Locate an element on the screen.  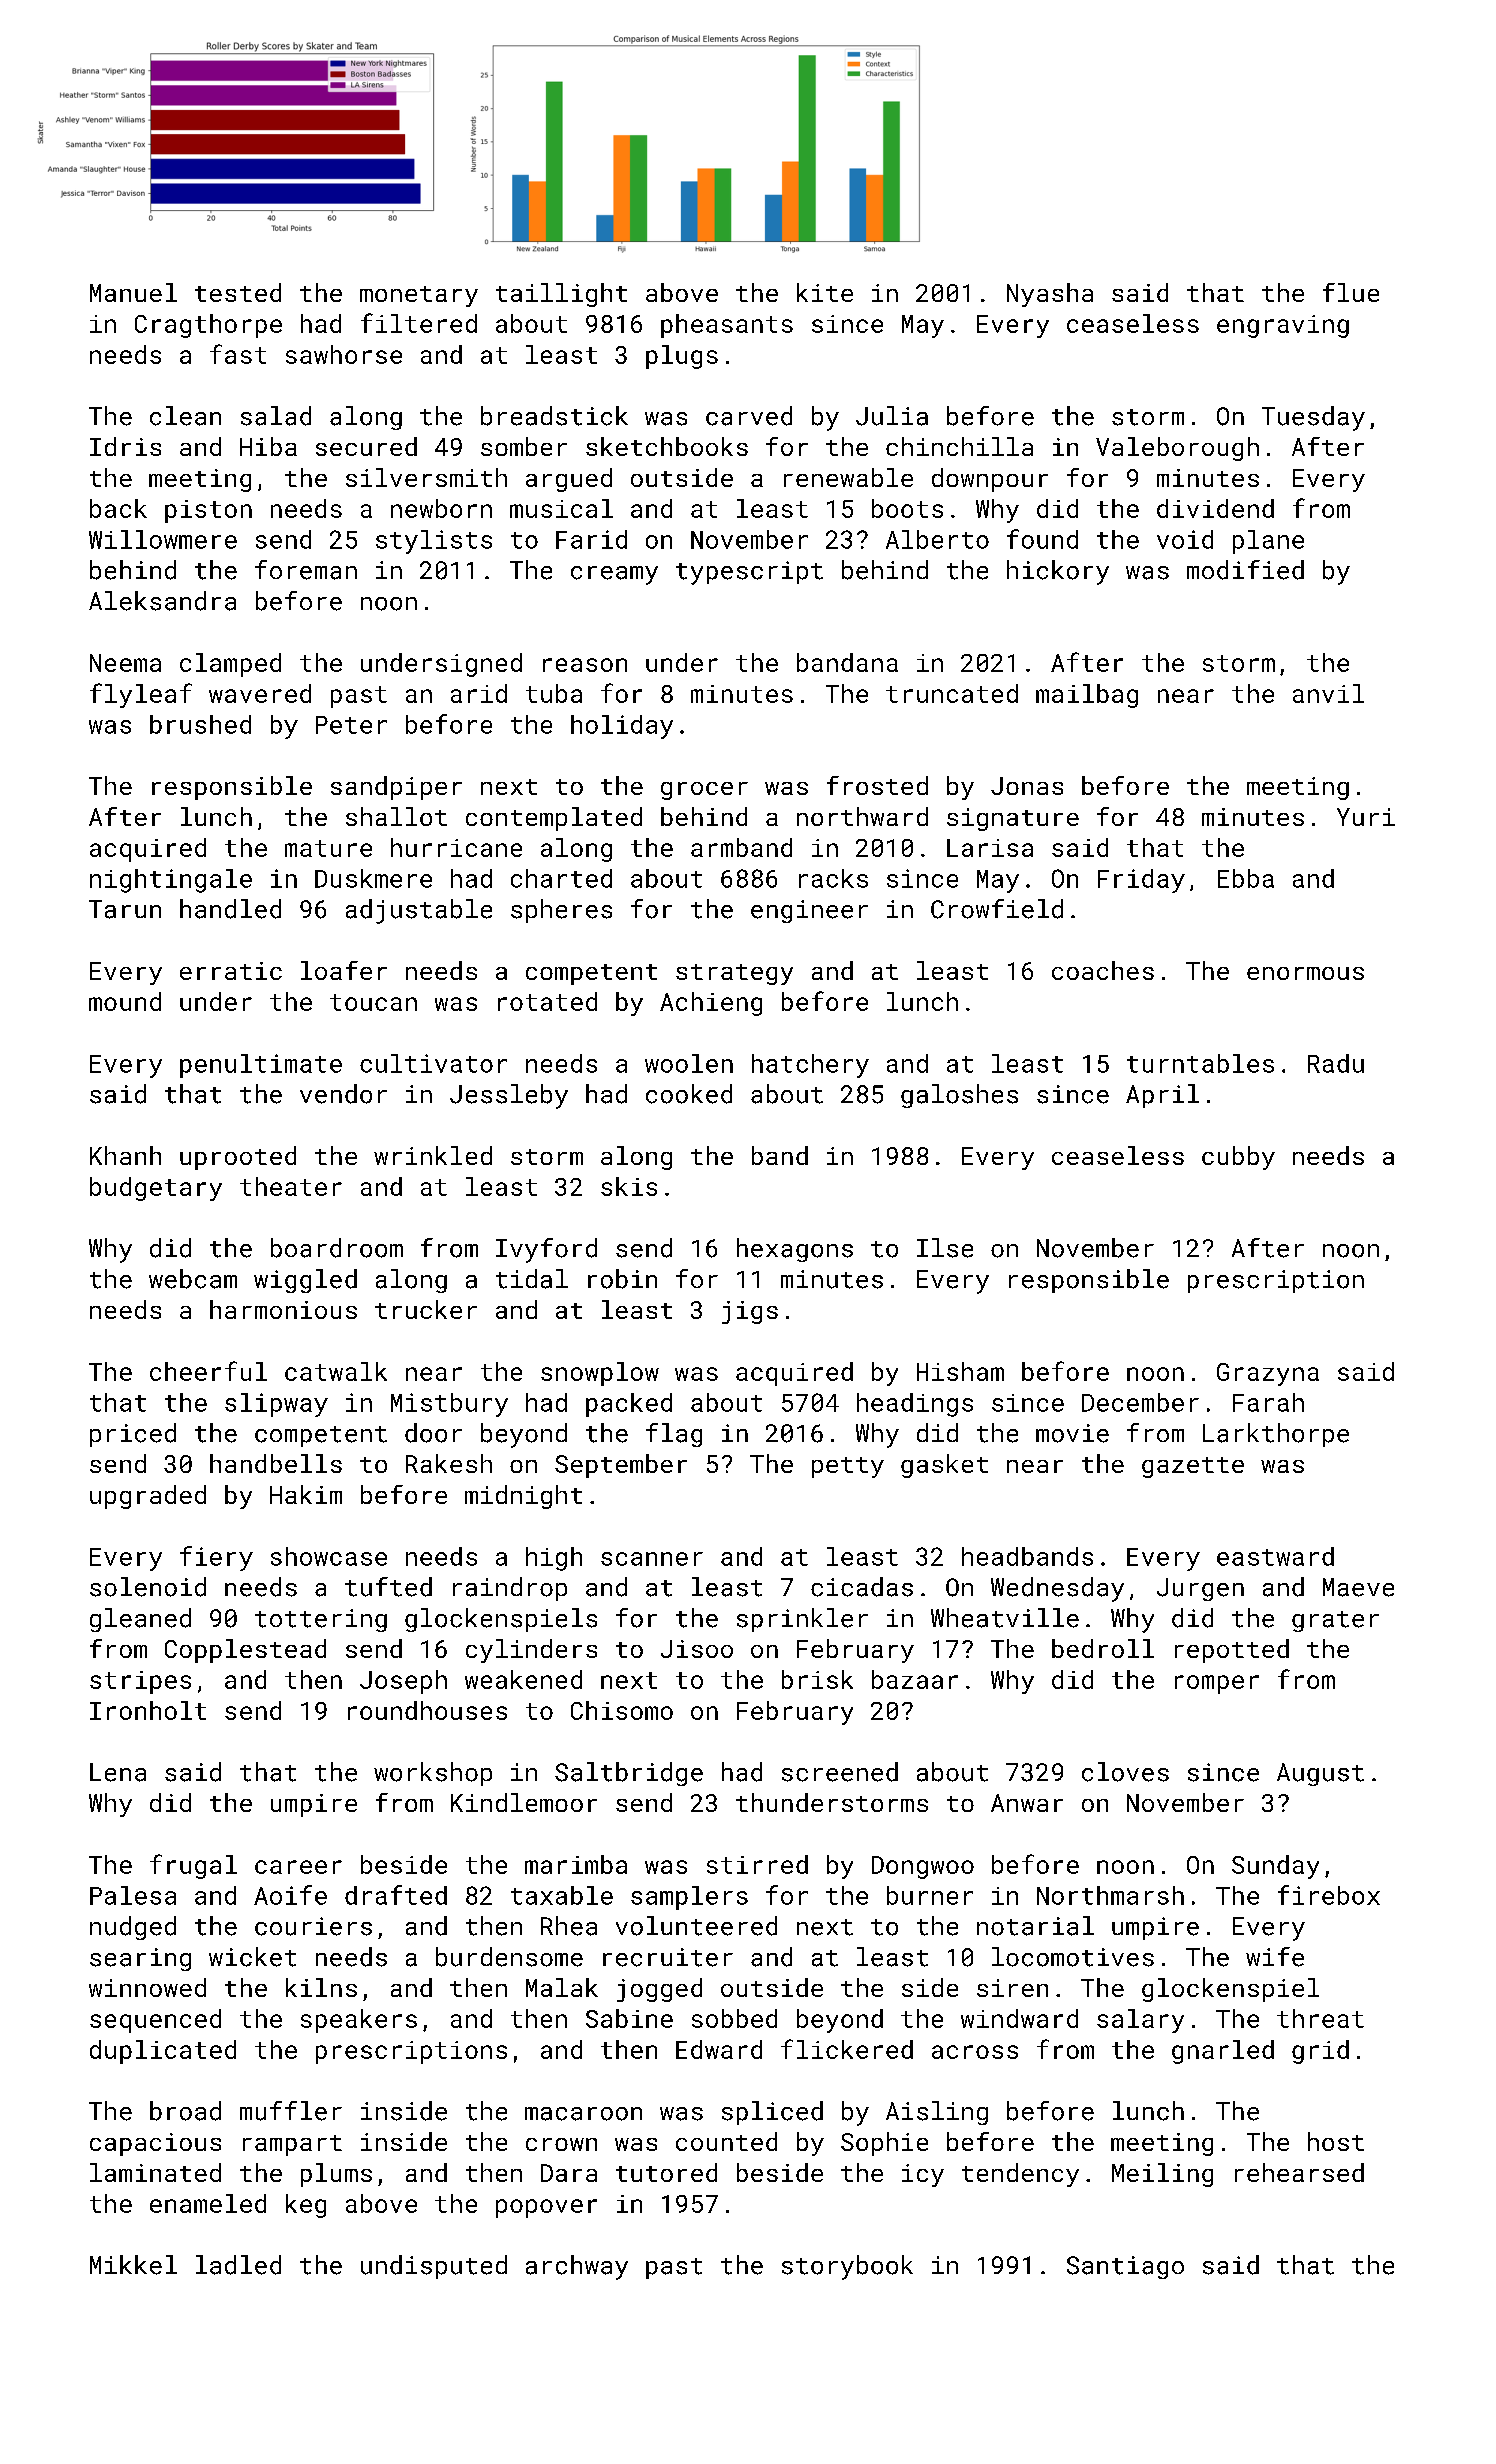
engraving is located at coordinates (1283, 326).
